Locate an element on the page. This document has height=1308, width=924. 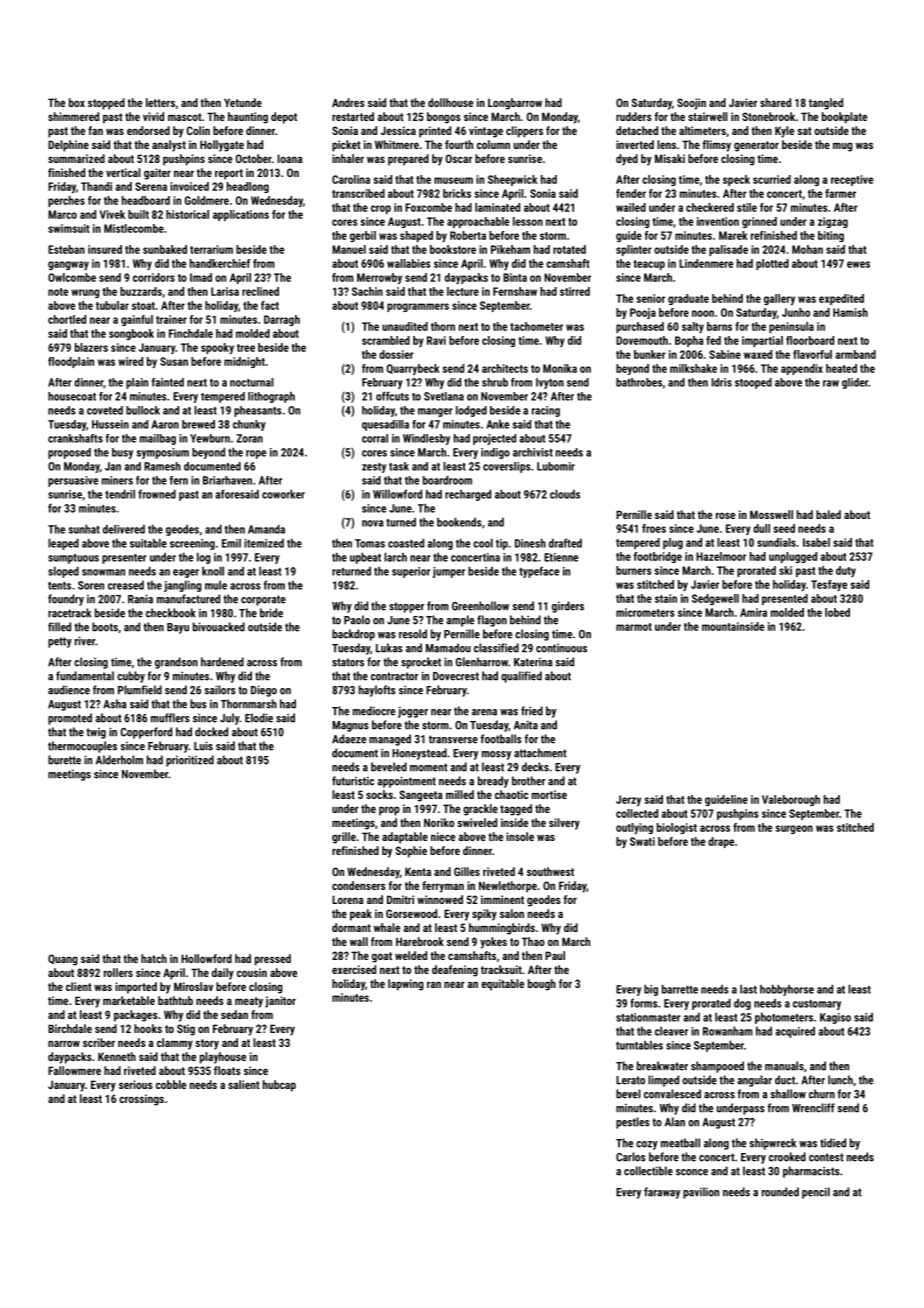
cobble is located at coordinates (171, 1084).
